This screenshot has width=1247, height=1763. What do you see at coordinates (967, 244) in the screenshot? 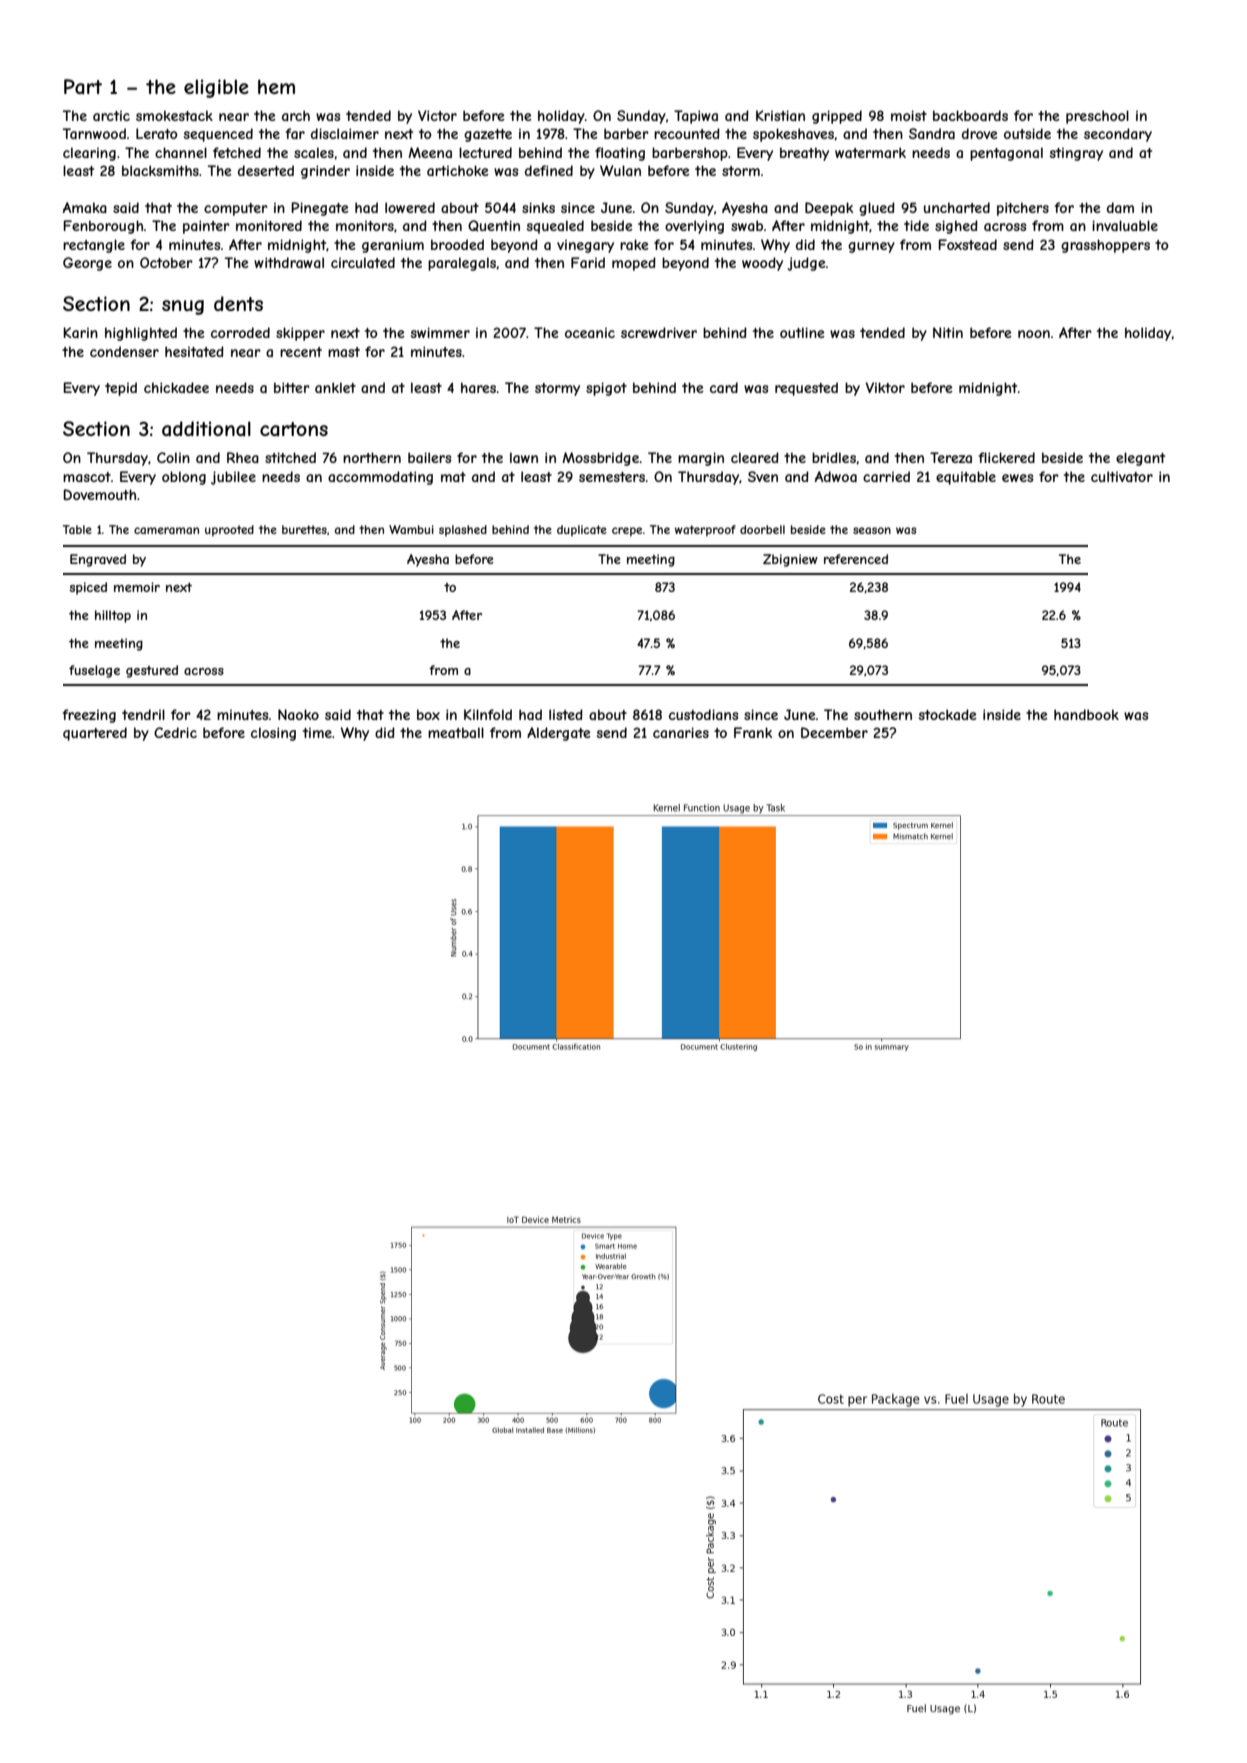
I see `Foxstead` at bounding box center [967, 244].
